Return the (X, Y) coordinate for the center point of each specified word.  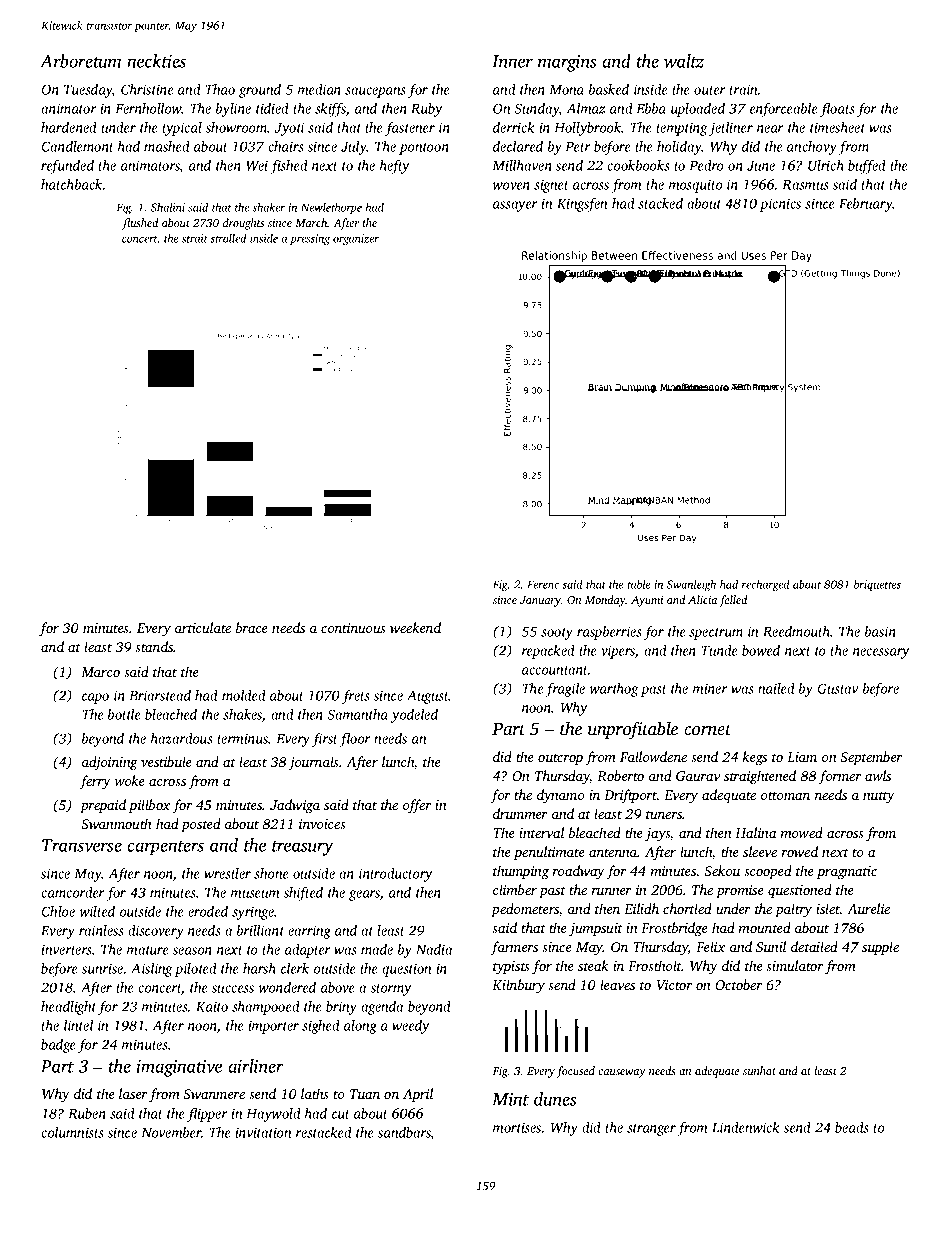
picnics (780, 205)
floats (837, 110)
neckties (156, 61)
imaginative (179, 1068)
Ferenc (543, 584)
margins (567, 63)
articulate (203, 627)
